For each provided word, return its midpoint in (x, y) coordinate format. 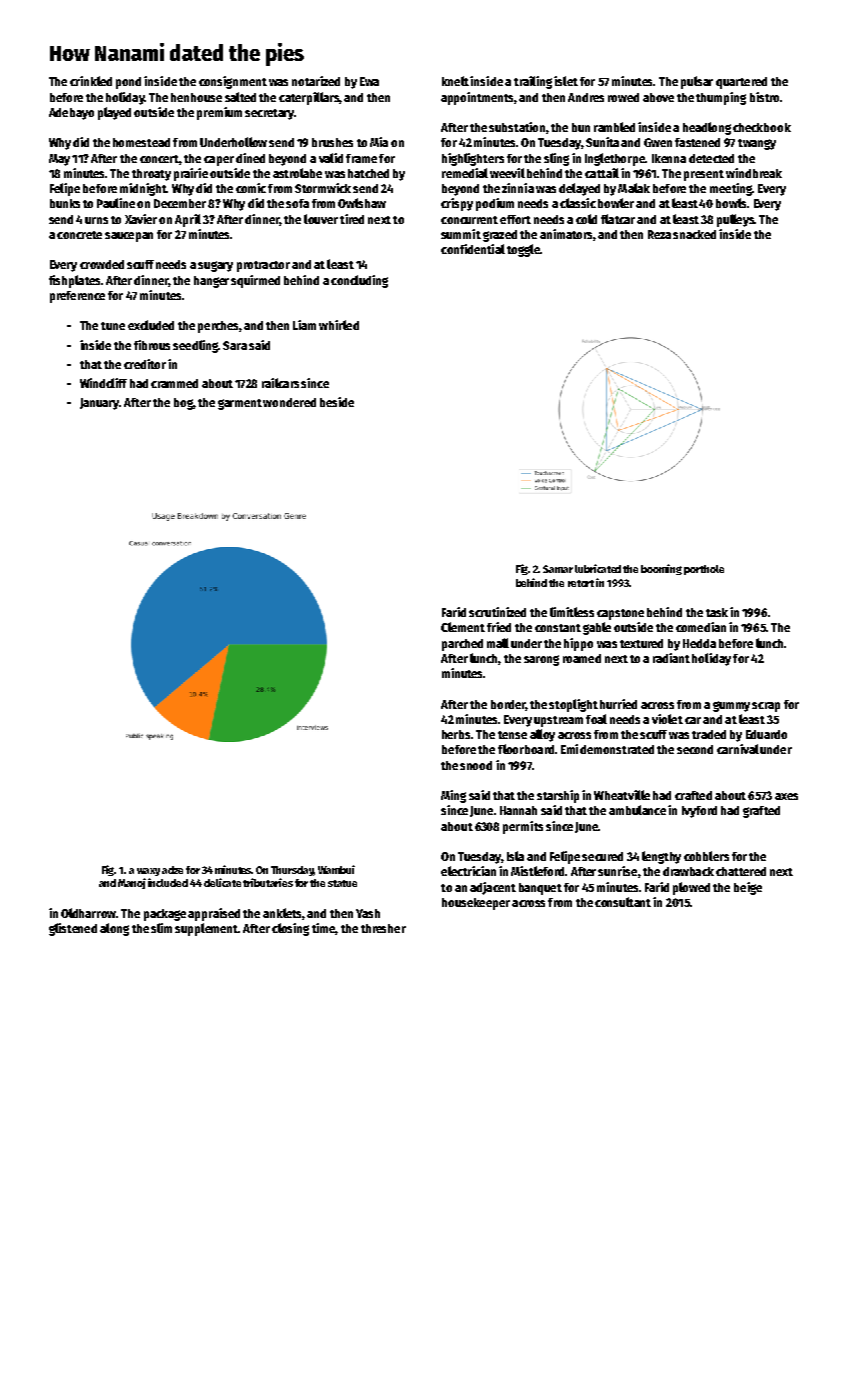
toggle (523, 250)
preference (77, 297)
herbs (456, 734)
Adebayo (71, 114)
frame (361, 158)
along (114, 929)
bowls (731, 203)
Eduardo (766, 734)
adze (172, 870)
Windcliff (103, 383)
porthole (704, 570)
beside (337, 402)
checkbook (762, 127)
